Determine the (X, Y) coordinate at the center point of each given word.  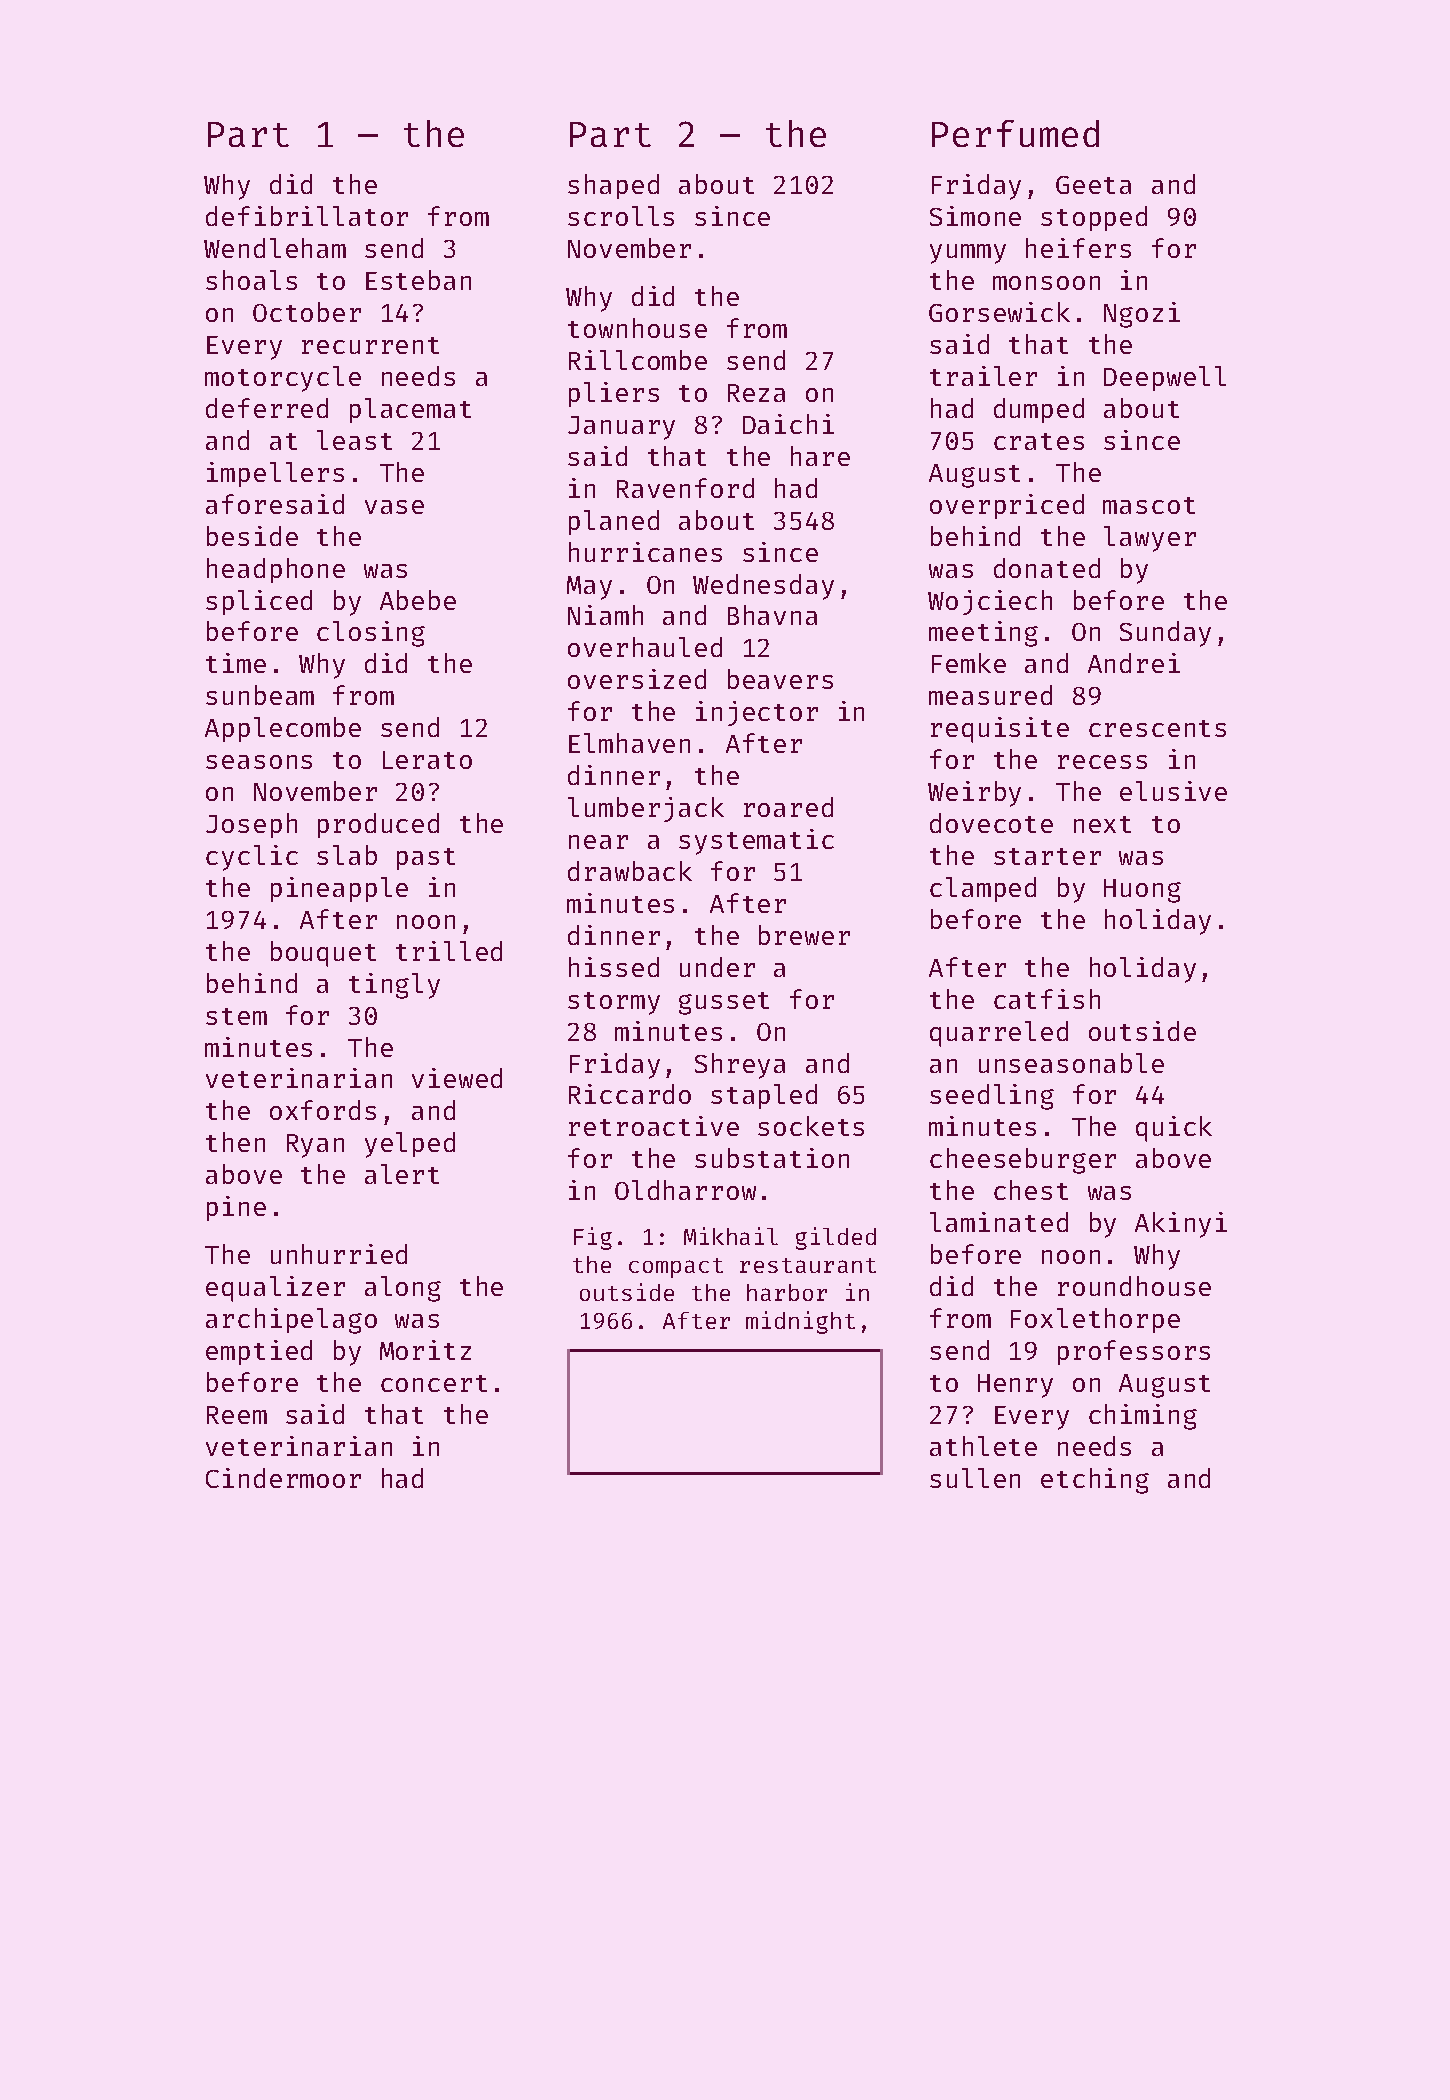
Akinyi (1181, 1225)
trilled (449, 951)
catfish (1047, 999)
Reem (237, 1415)
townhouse (637, 328)
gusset (724, 1003)
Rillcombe (638, 360)
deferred (267, 408)
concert (434, 1383)
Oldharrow (685, 1190)
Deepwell (1165, 378)
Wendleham (275, 248)
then (235, 1142)
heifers (1078, 248)
